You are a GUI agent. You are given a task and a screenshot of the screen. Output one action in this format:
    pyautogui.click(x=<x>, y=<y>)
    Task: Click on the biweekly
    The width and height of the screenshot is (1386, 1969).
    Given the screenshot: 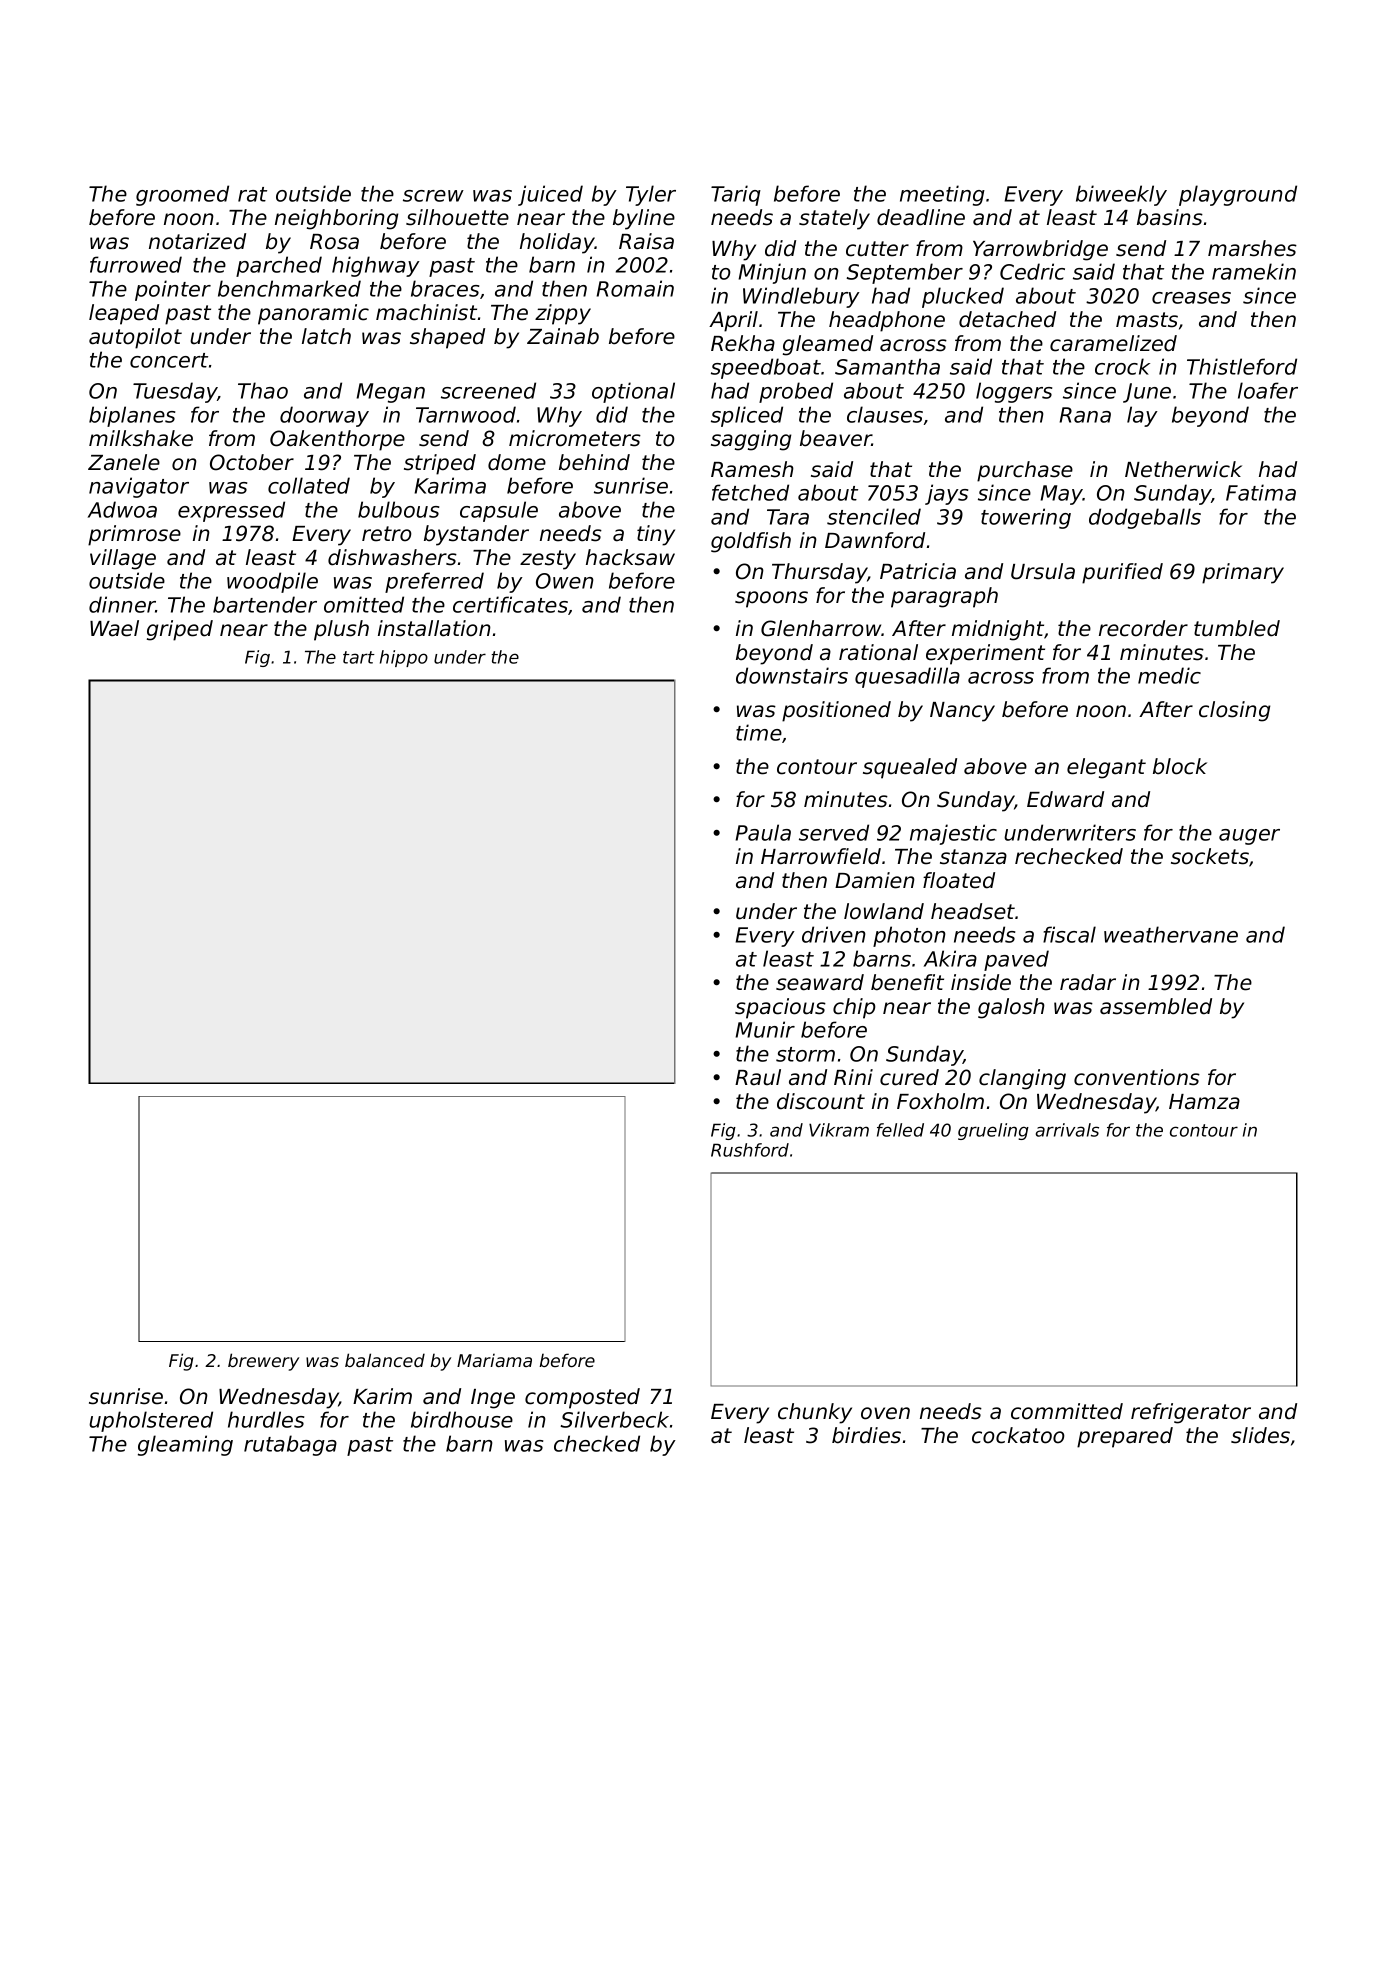 What is the action you would take?
    pyautogui.click(x=1121, y=195)
